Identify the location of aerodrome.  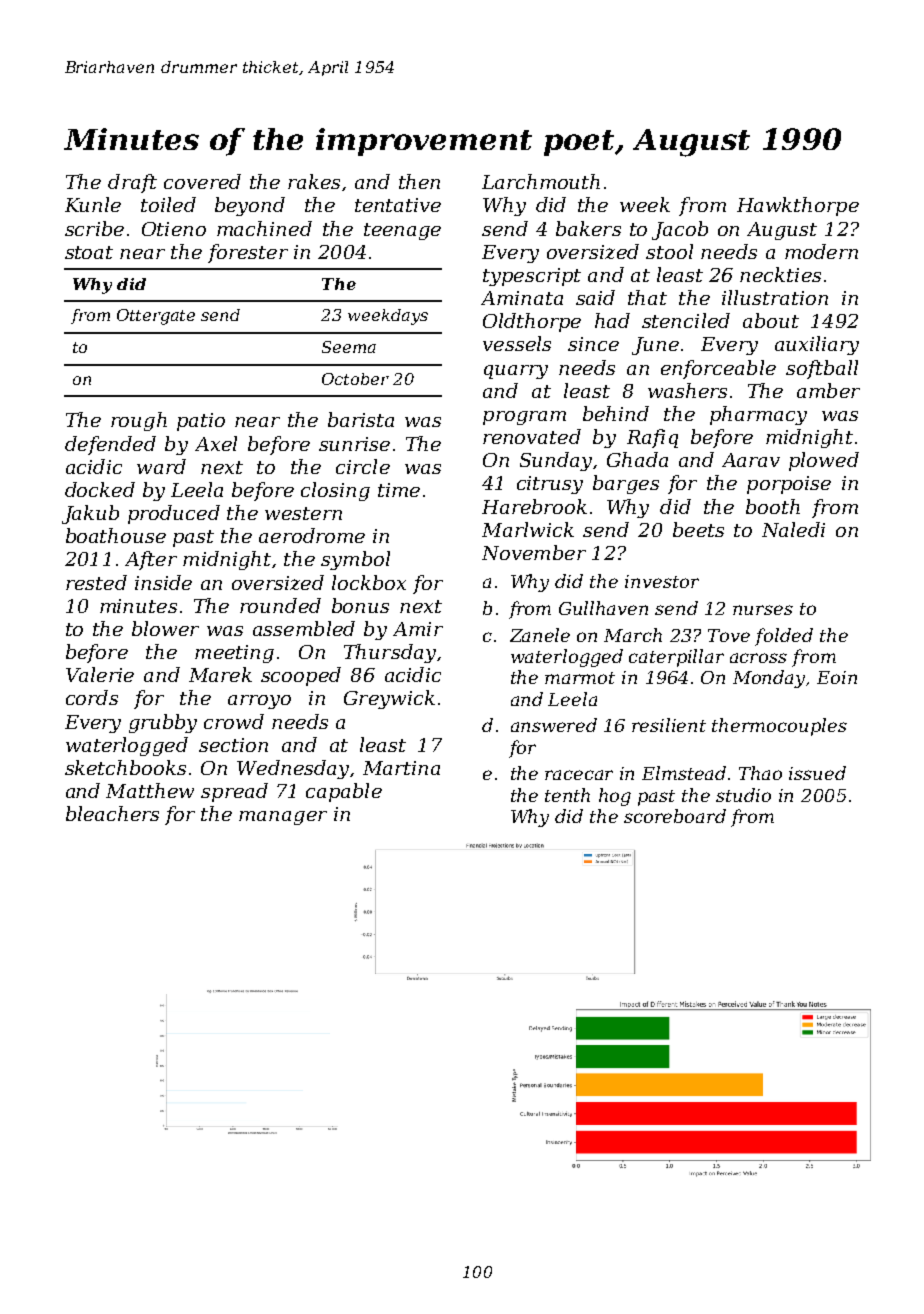
(312, 535).
